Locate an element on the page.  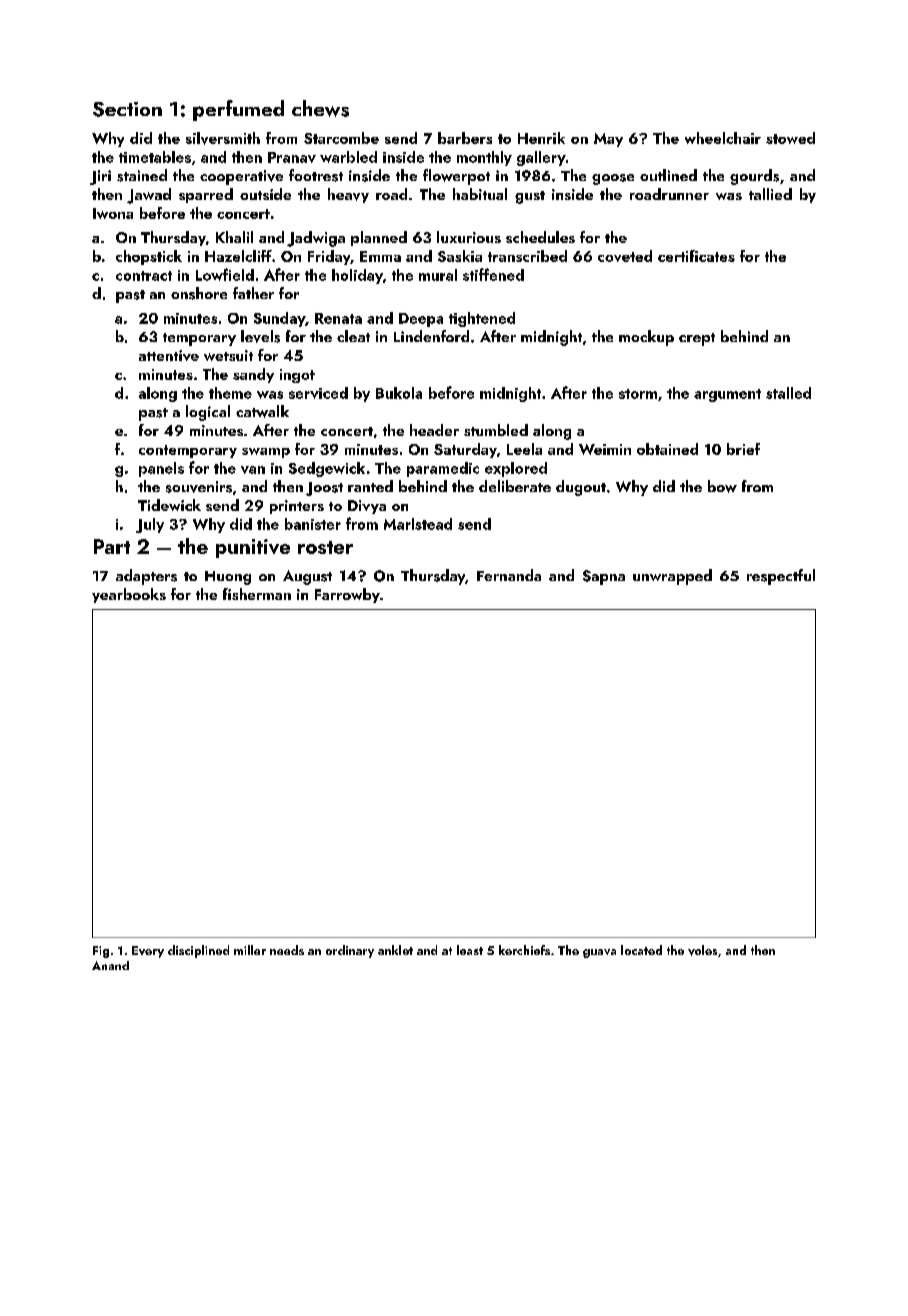
Anand is located at coordinates (110, 965).
